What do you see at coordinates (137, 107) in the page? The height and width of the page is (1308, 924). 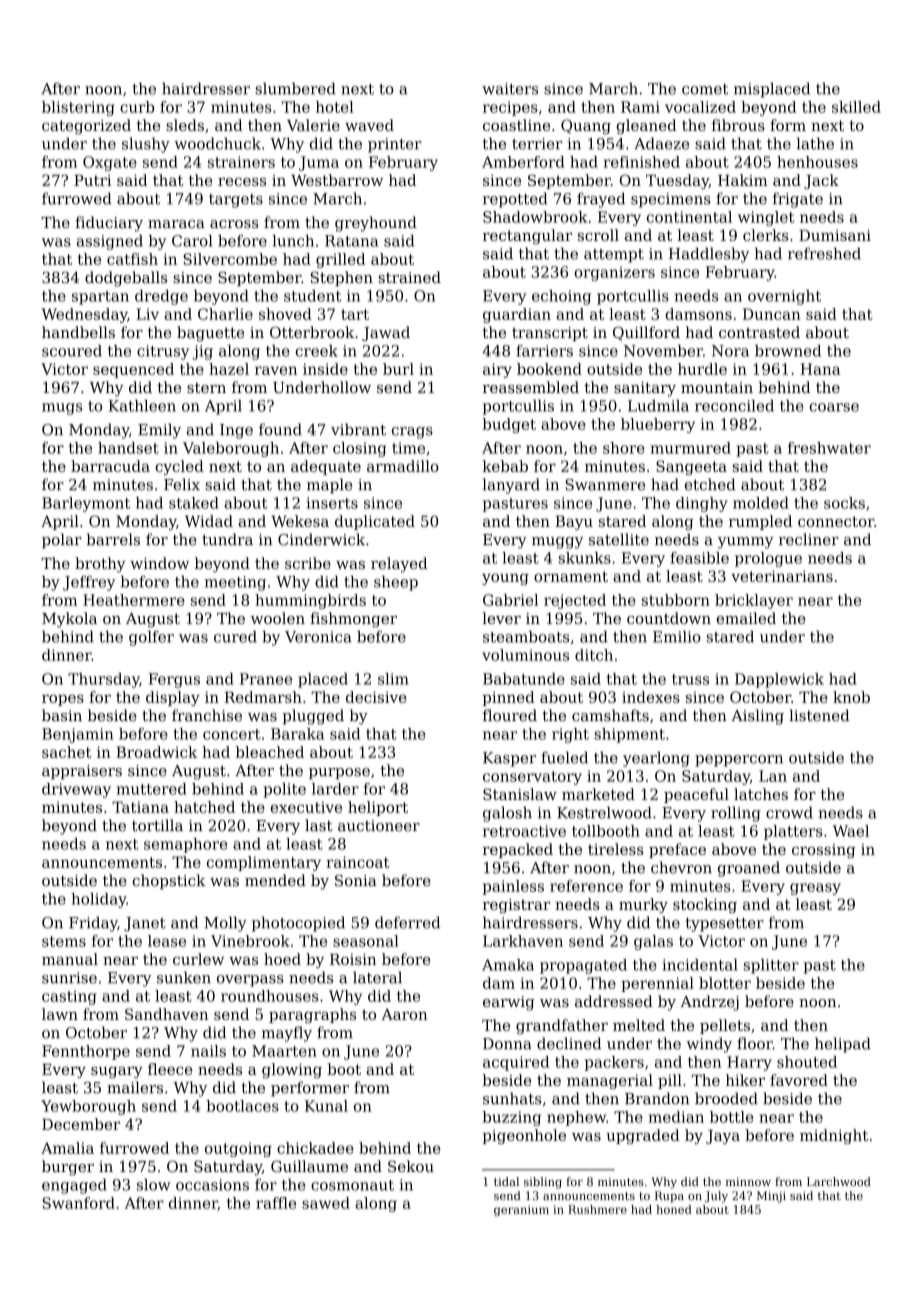 I see `curb` at bounding box center [137, 107].
